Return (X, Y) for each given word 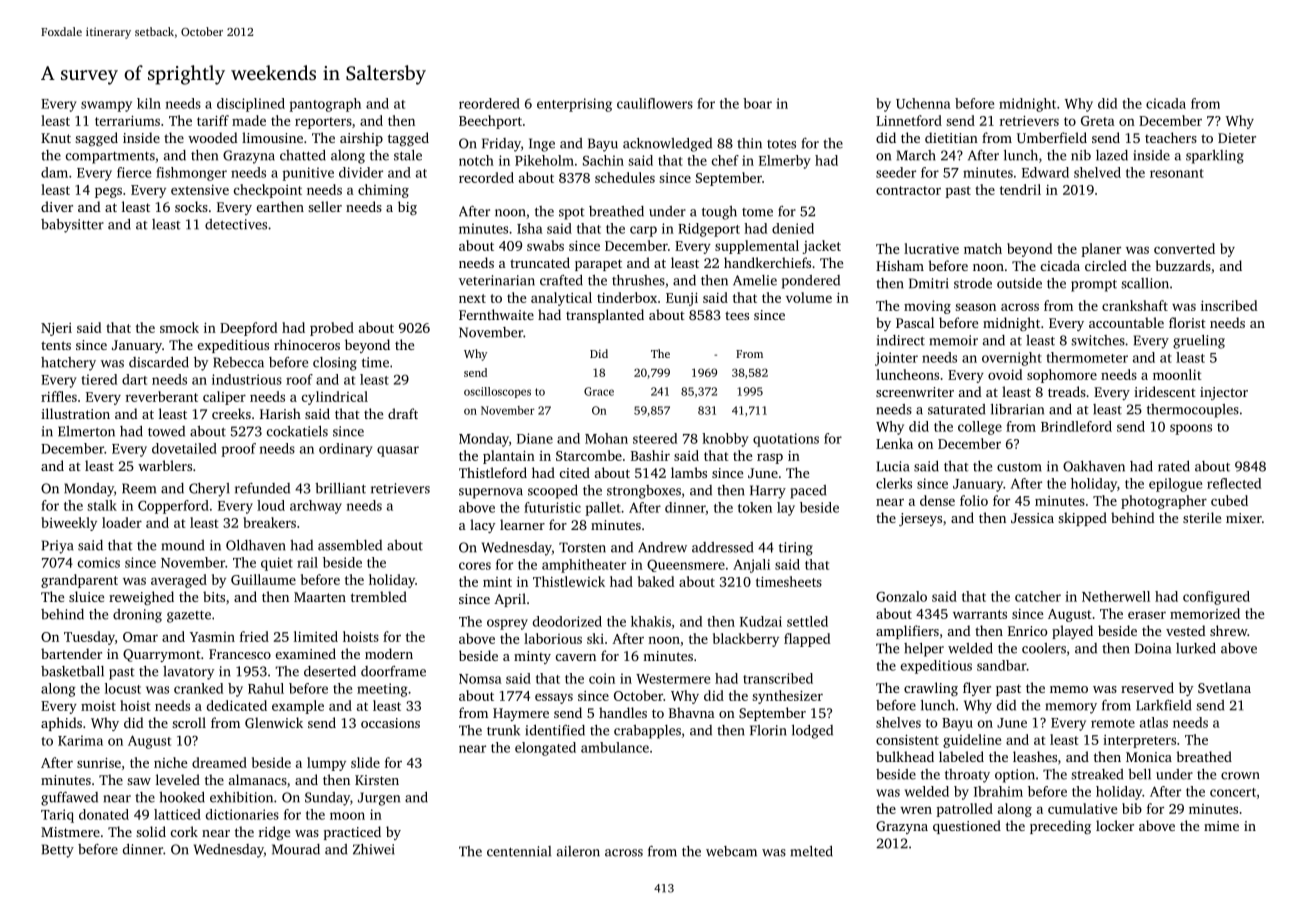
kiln (149, 103)
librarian (1017, 409)
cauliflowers (655, 103)
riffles (59, 396)
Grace (599, 391)
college (980, 428)
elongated (545, 749)
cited (575, 472)
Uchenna (923, 103)
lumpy (326, 764)
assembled (350, 545)
